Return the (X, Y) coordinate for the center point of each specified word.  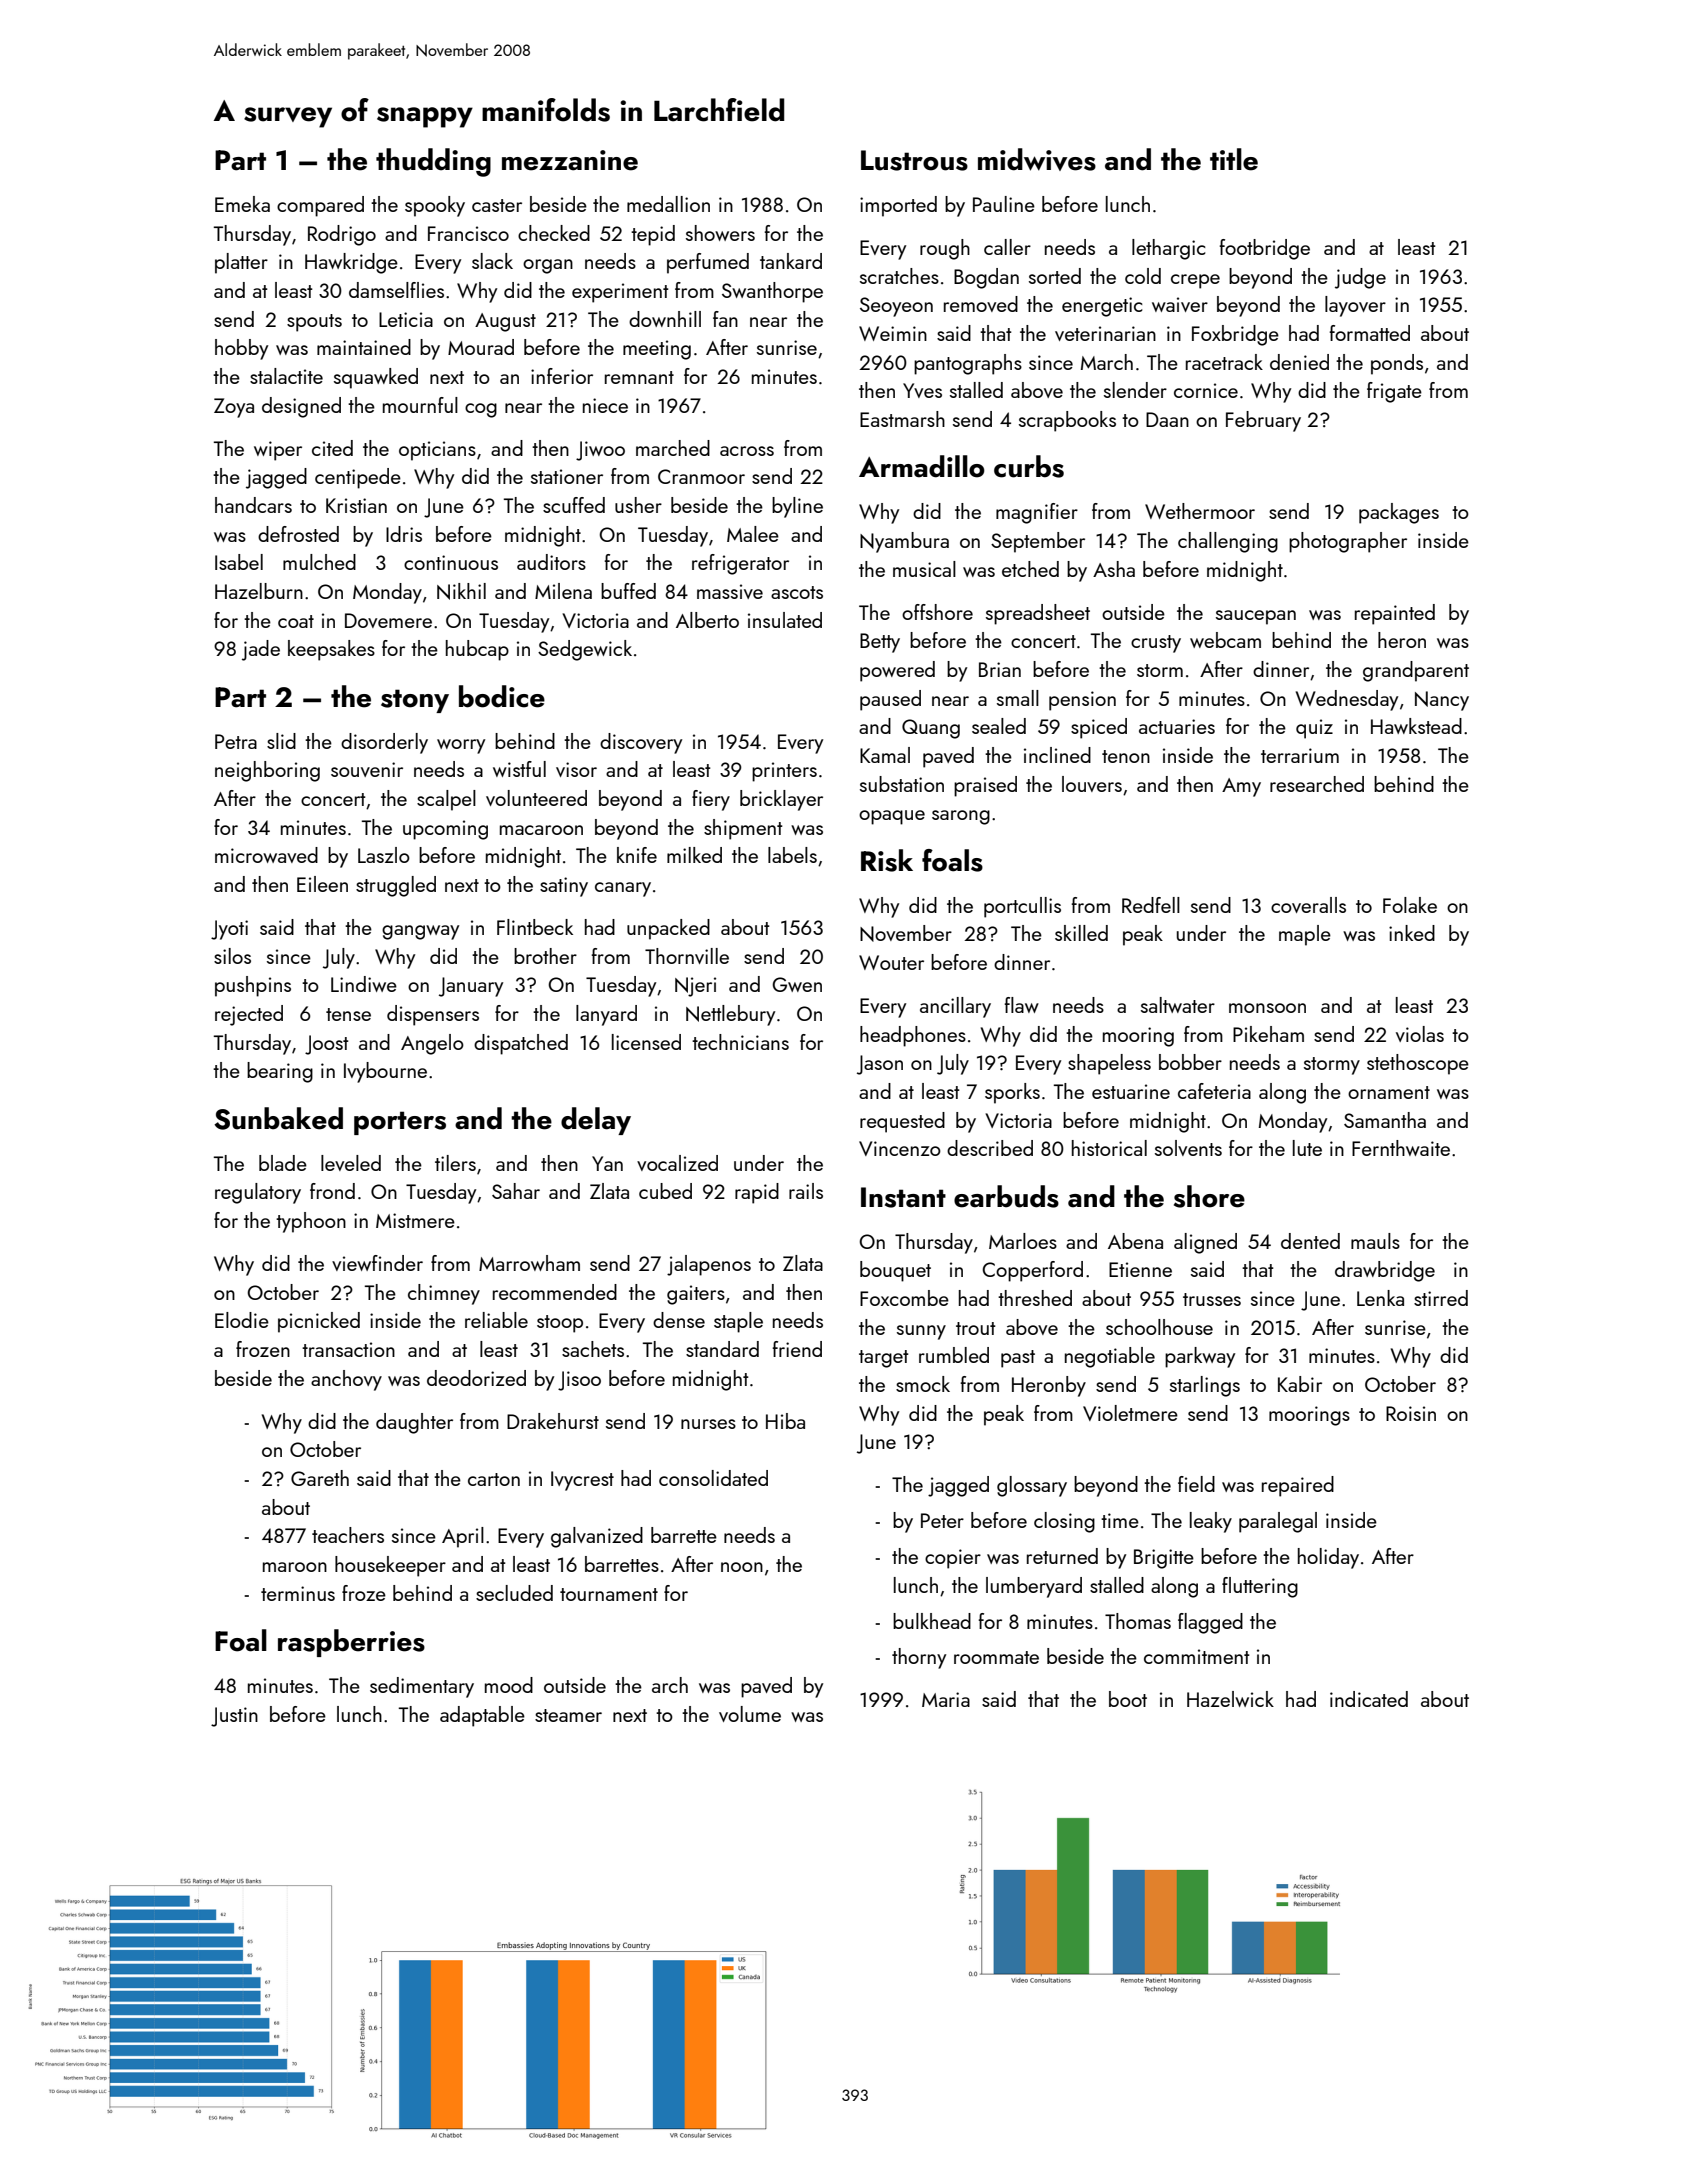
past (1018, 1359)
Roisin (1411, 1413)
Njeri (695, 987)
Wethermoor (1200, 511)
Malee (753, 534)
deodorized (476, 1378)
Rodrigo (342, 235)
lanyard (606, 1015)
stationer (567, 476)
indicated (1369, 1699)
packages (1399, 513)
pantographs (968, 364)
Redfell (1151, 905)
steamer (568, 1715)
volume (750, 1714)
